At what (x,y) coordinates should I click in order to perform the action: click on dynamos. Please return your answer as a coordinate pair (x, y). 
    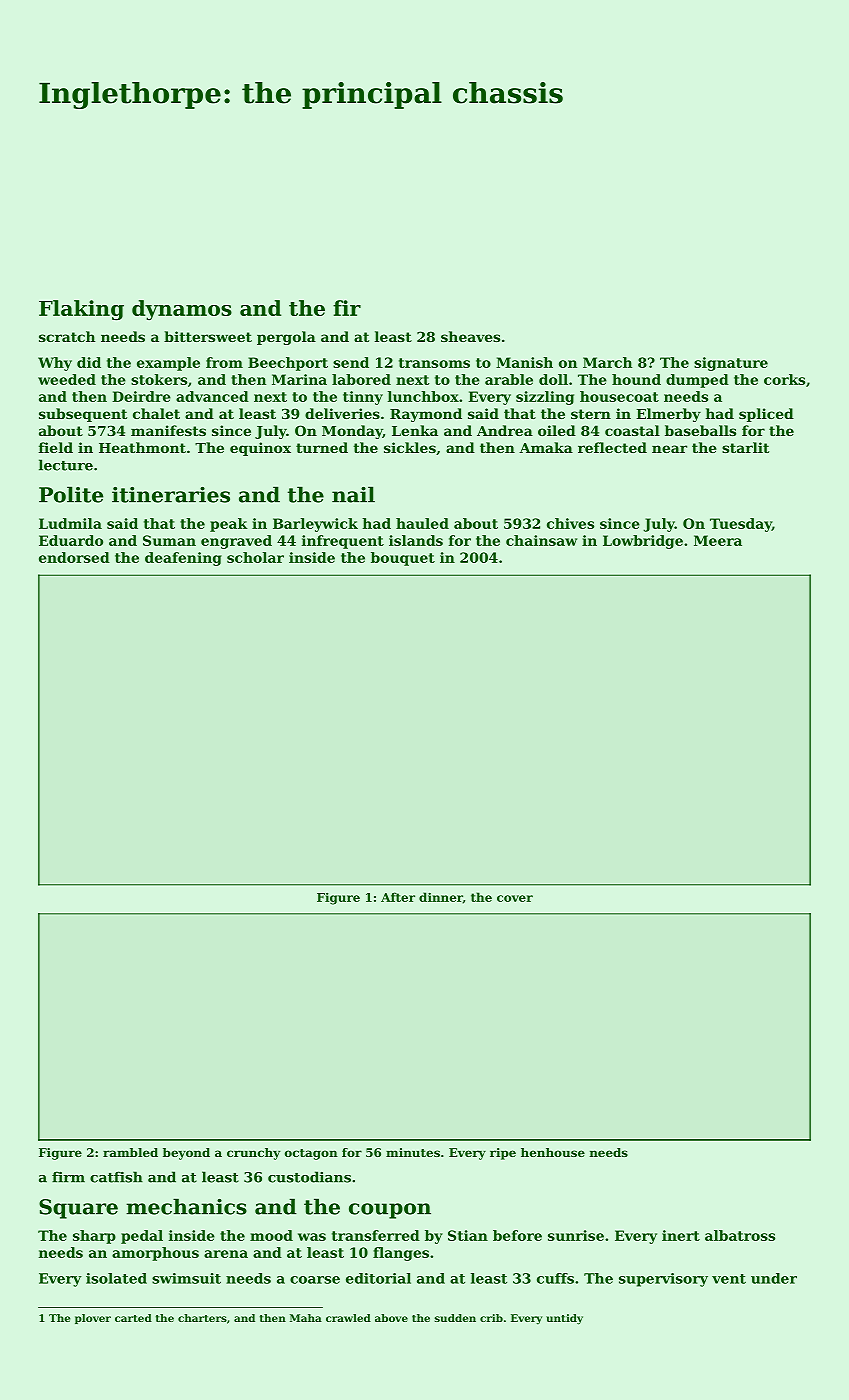
    Looking at the image, I should click on (182, 310).
